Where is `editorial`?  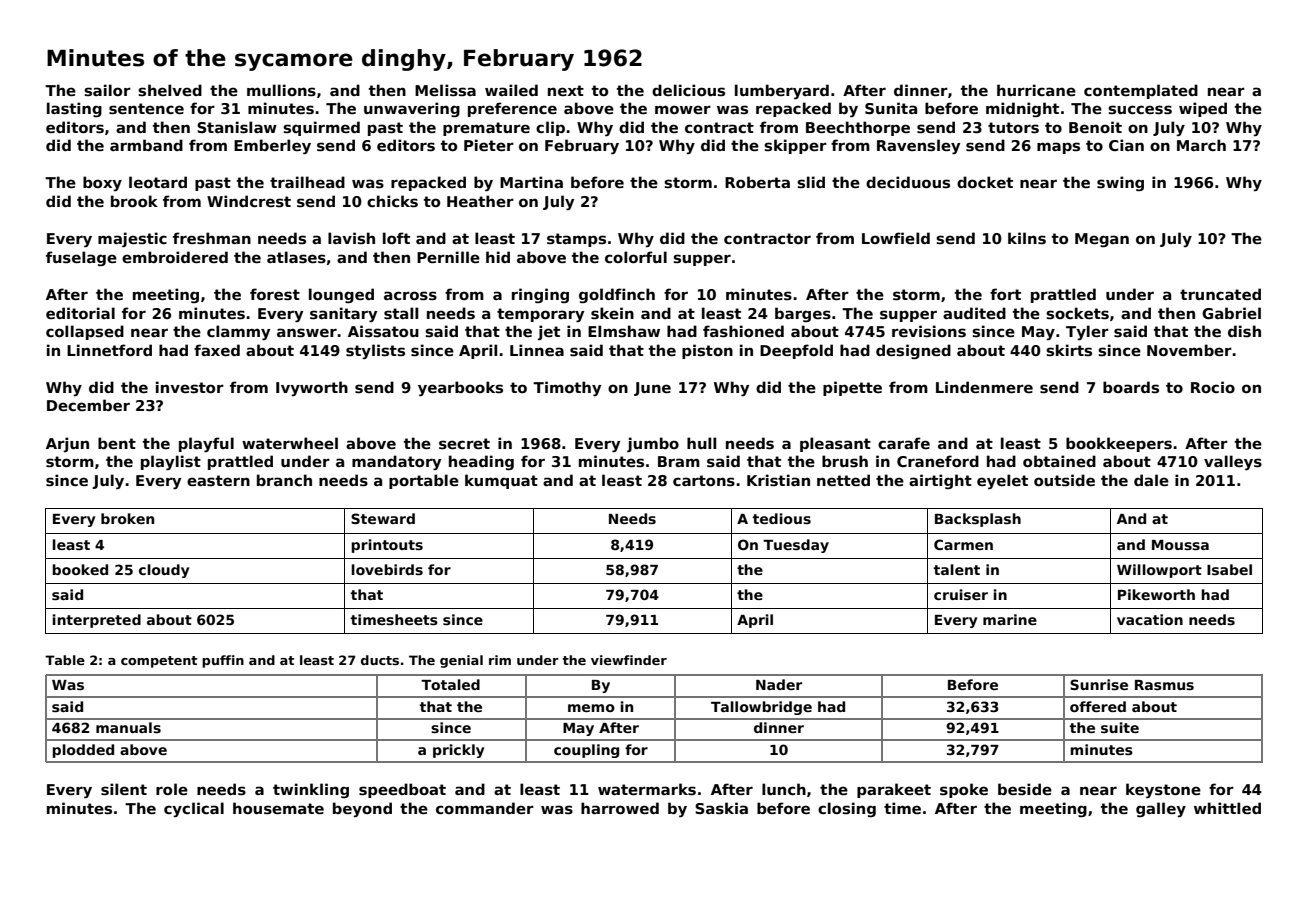
editorial is located at coordinates (80, 313).
